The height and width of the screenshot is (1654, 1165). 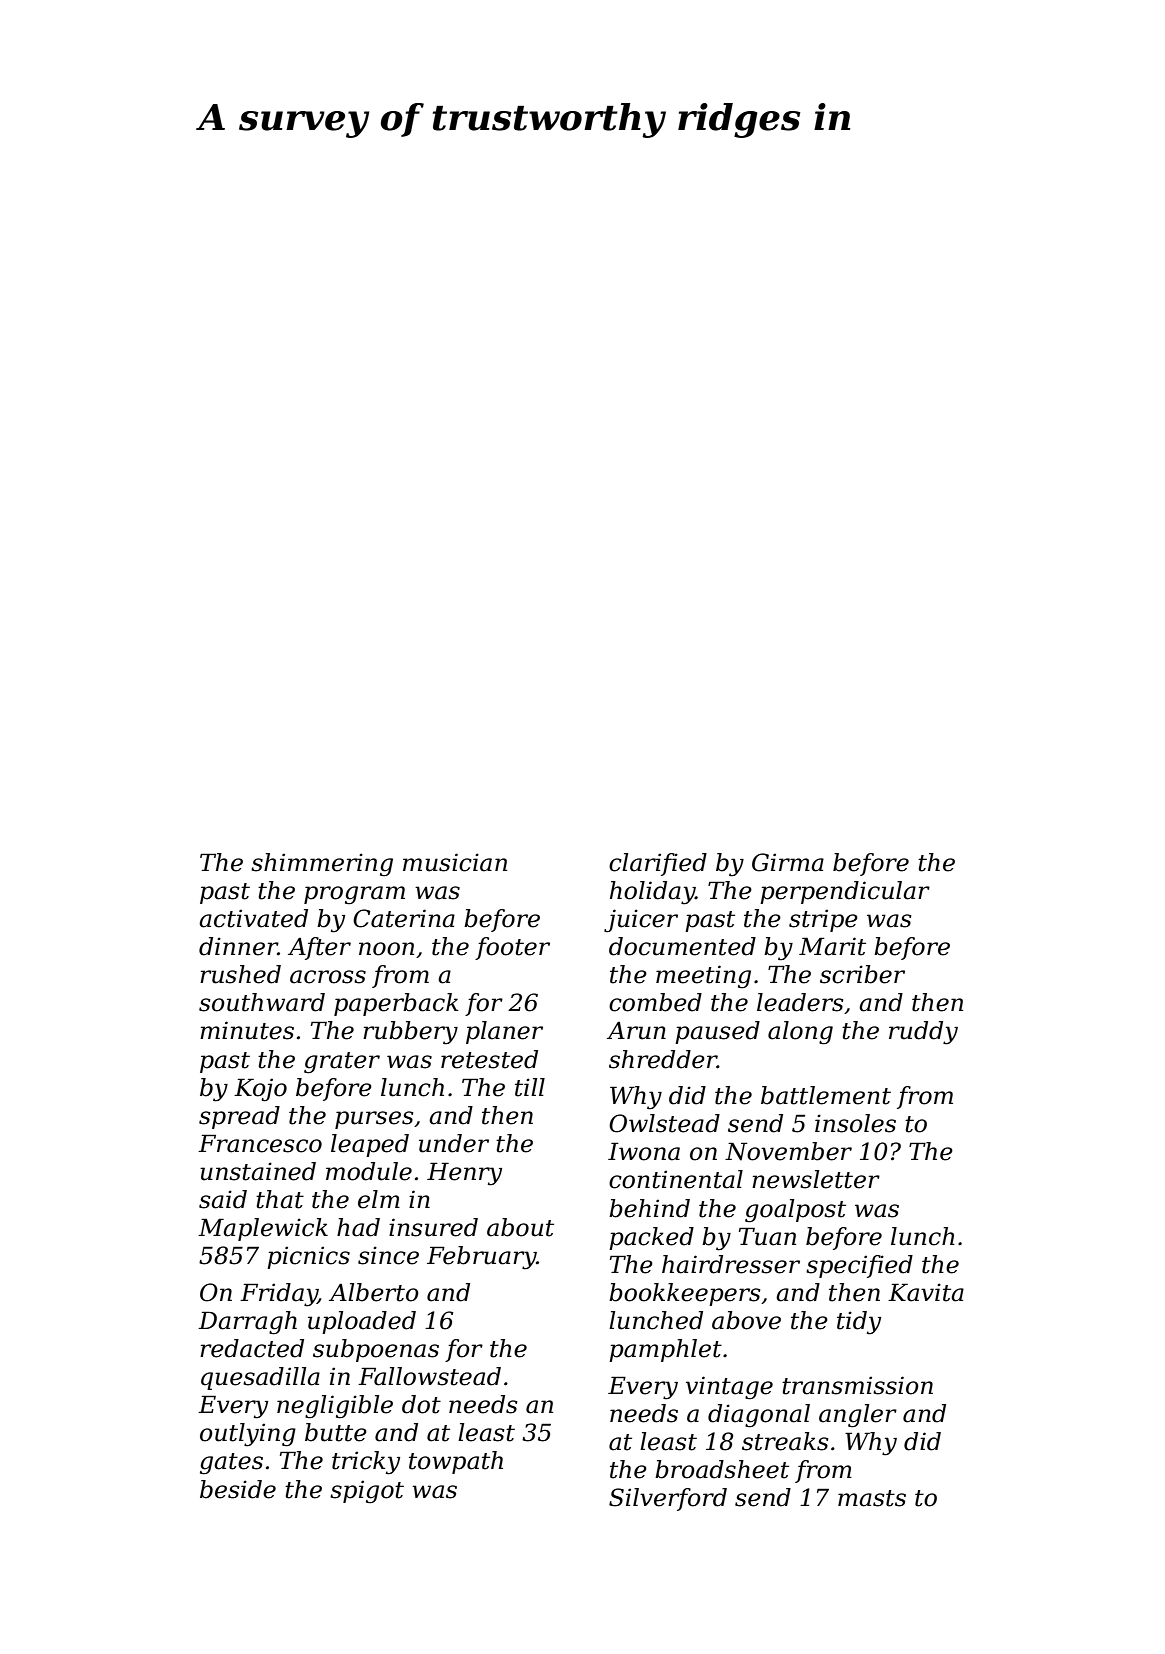 I want to click on shimmering, so click(x=322, y=864).
